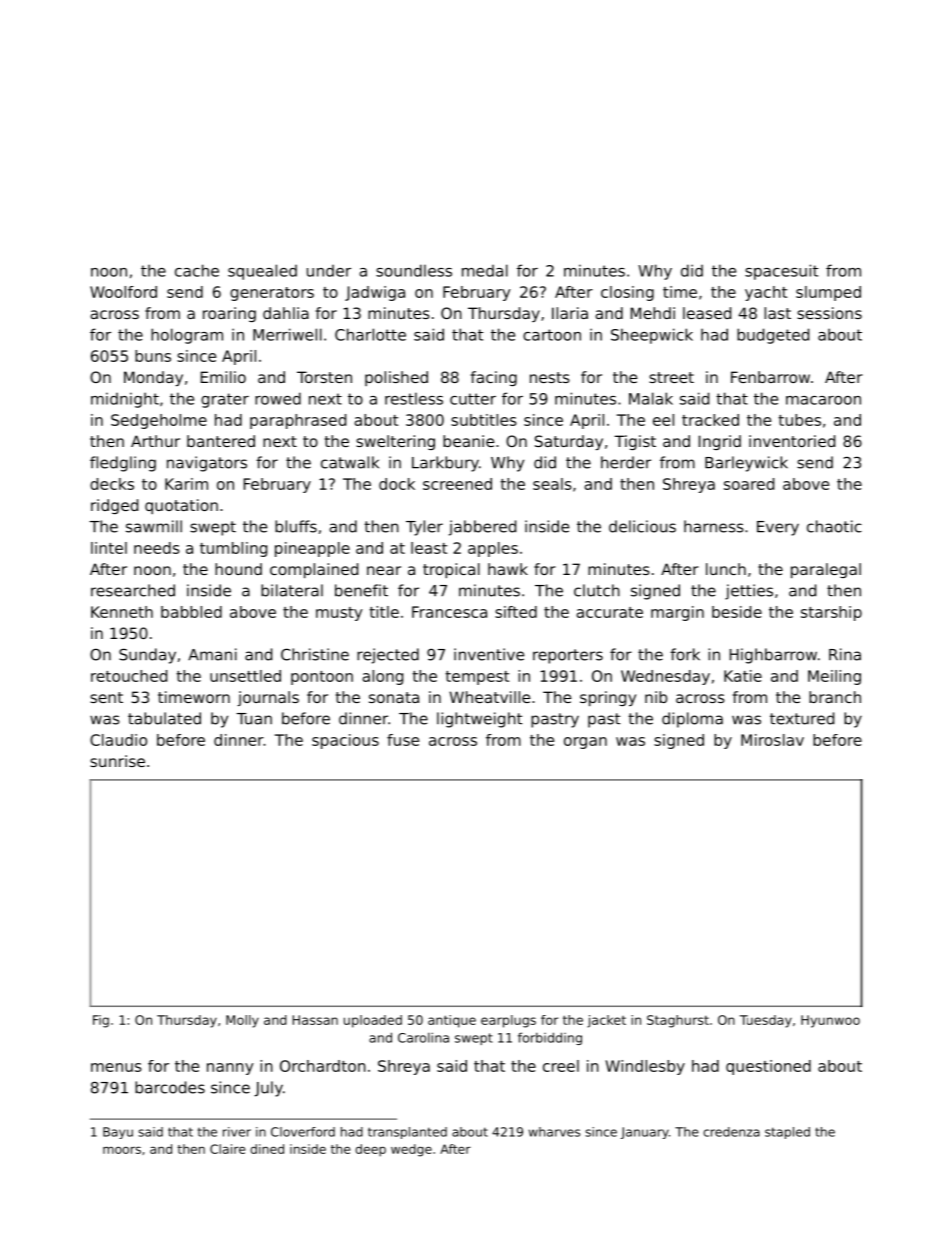 This screenshot has width=952, height=1233. I want to click on cache, so click(197, 270).
